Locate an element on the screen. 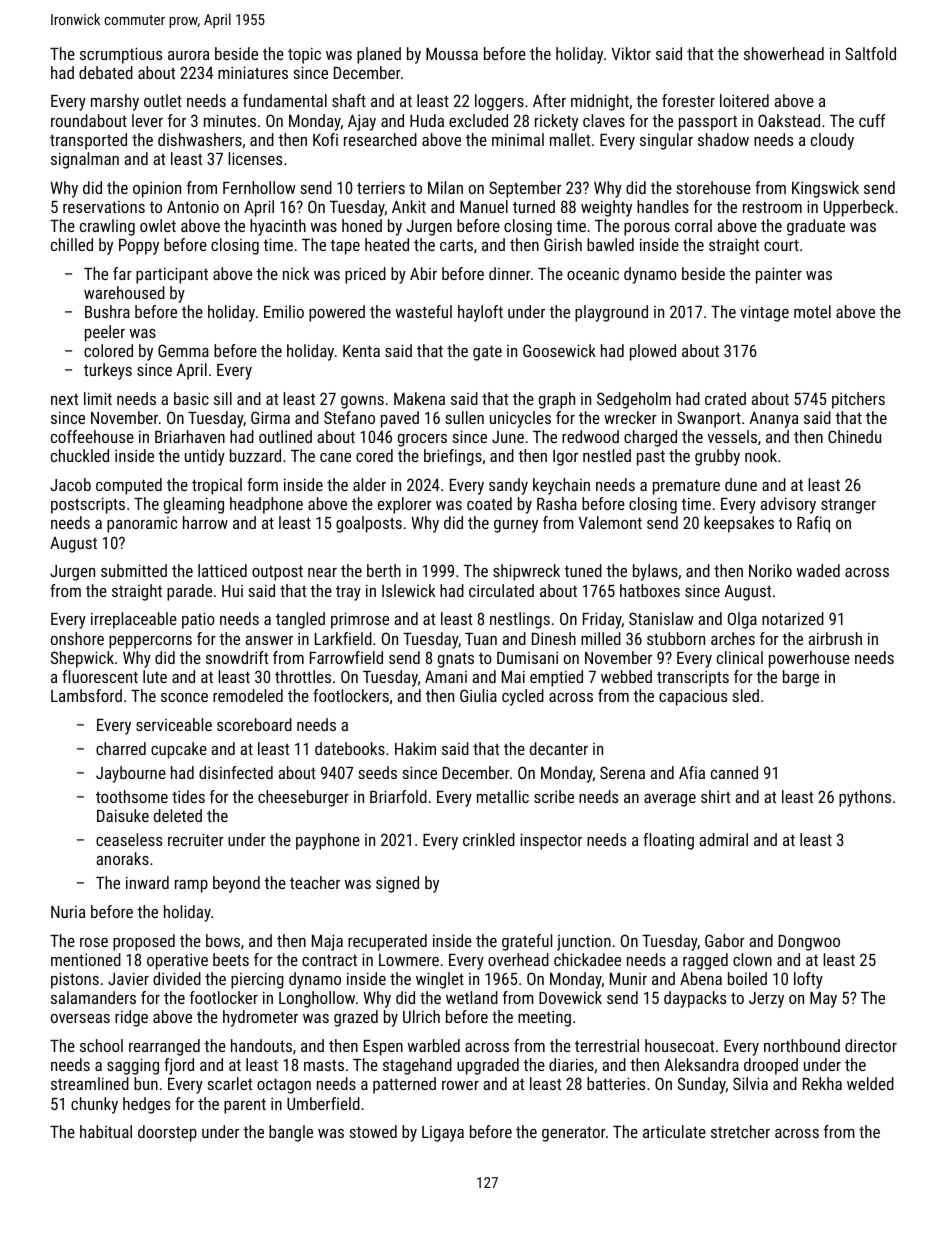  cupcake is located at coordinates (179, 750).
